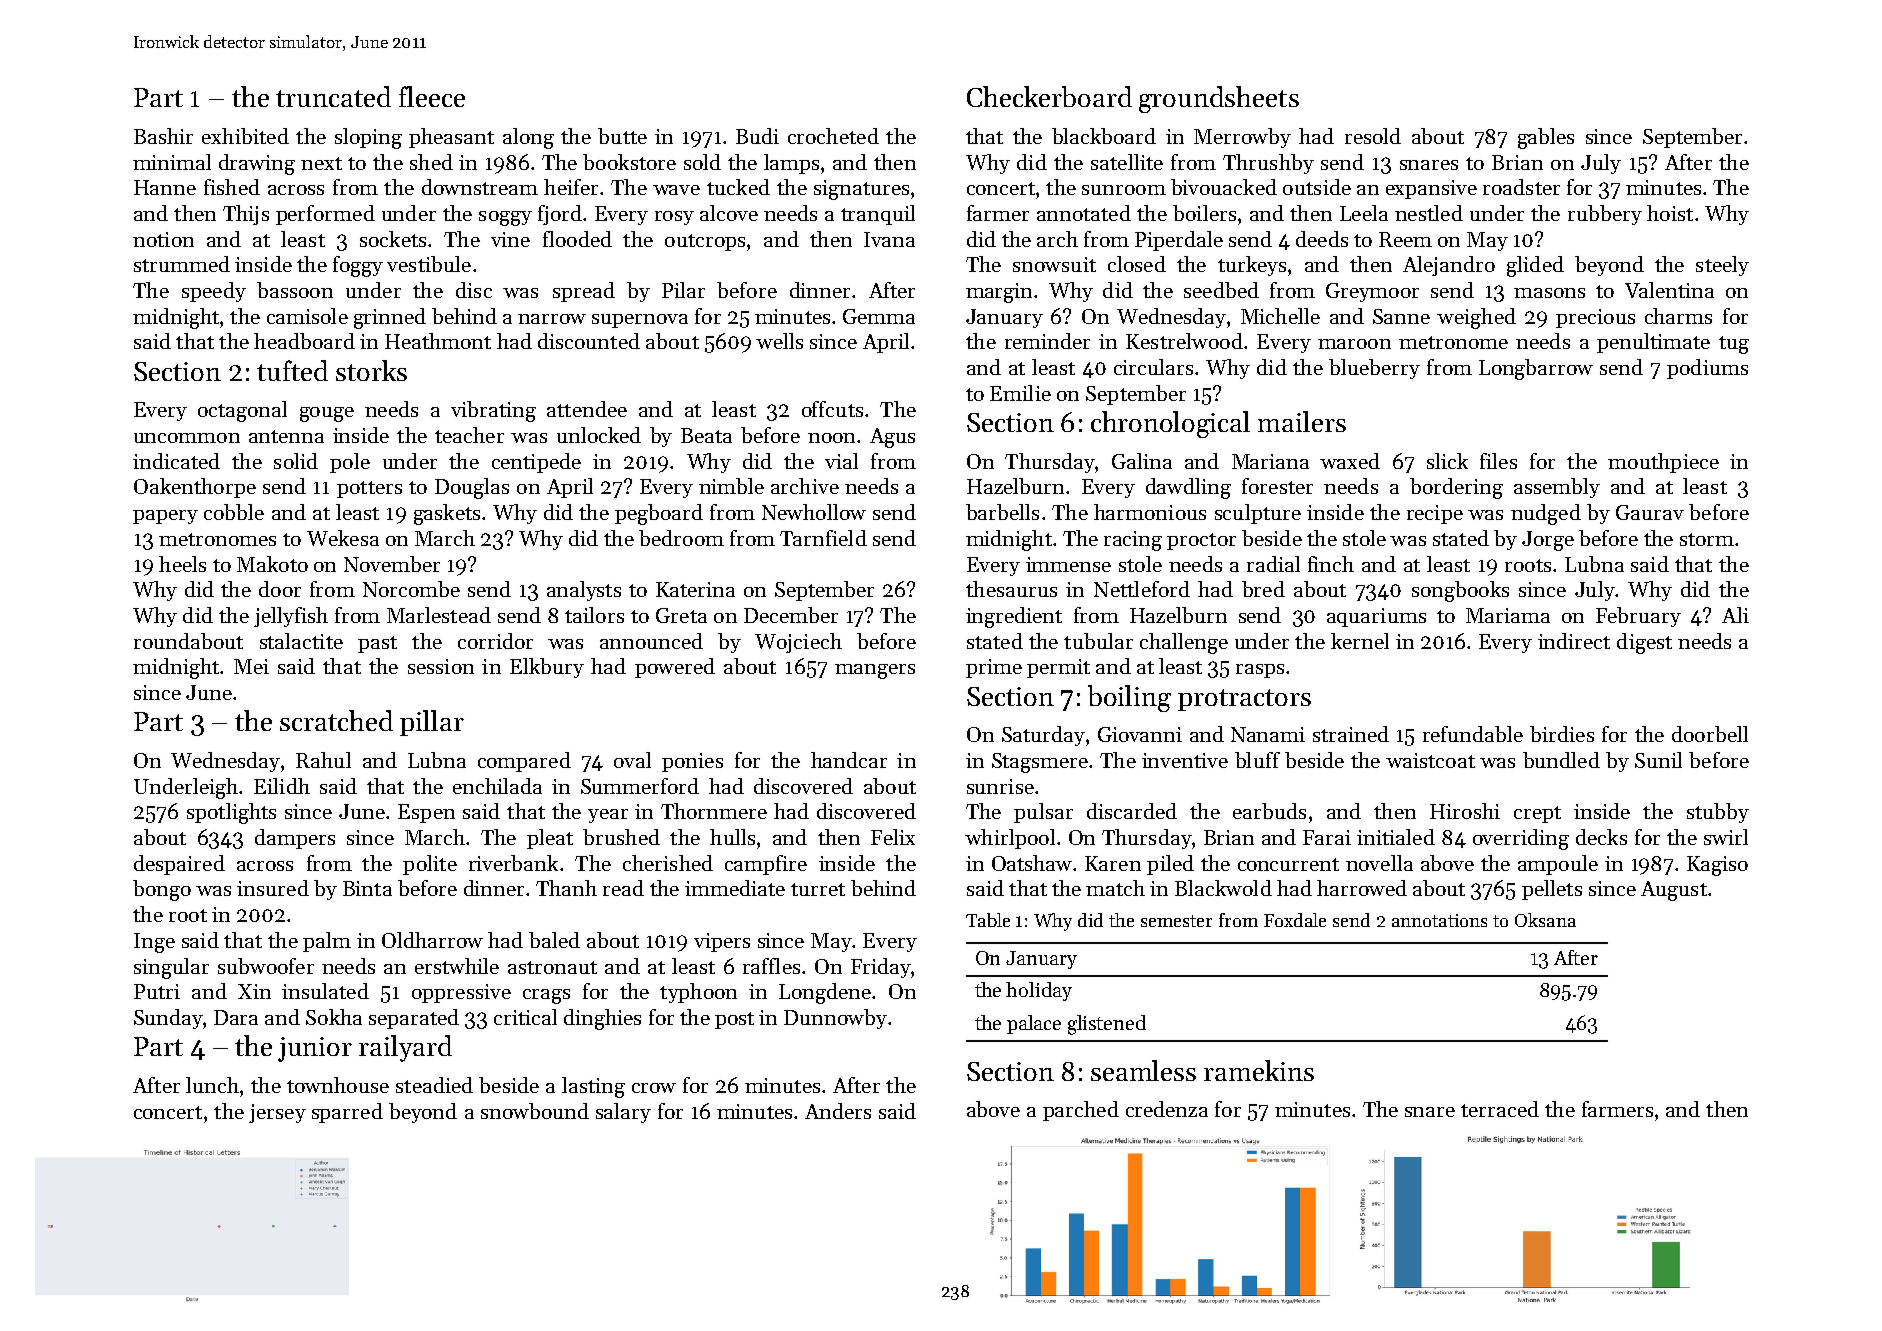  What do you see at coordinates (1032, 863) in the document?
I see `Oatshaw` at bounding box center [1032, 863].
